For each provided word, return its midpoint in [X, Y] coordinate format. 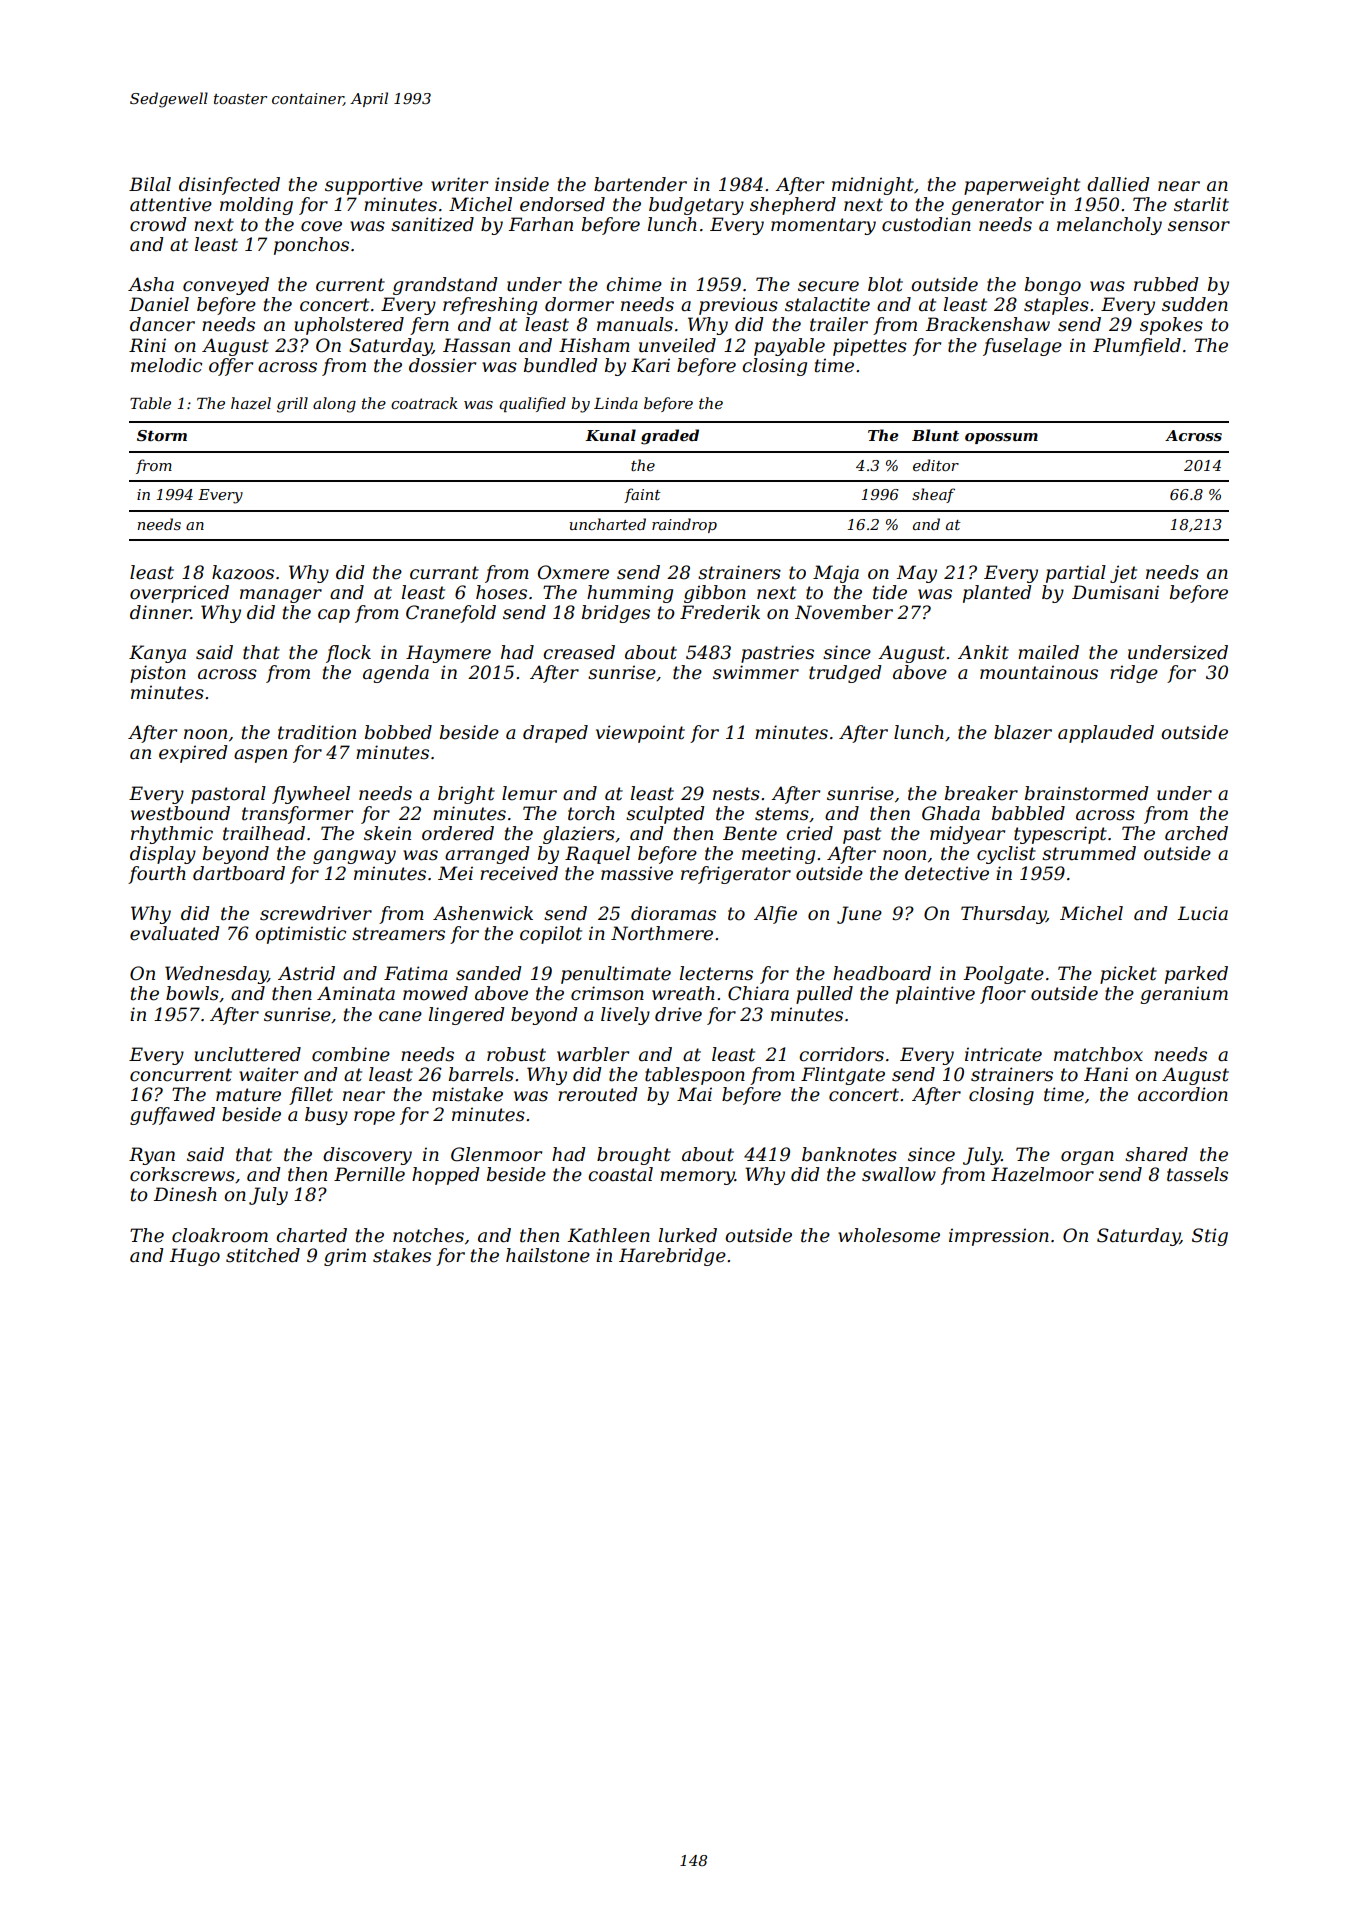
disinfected [229, 186]
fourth [157, 875]
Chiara [758, 993]
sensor [1199, 226]
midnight [873, 186]
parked [1196, 975]
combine [351, 1054]
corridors [841, 1054]
